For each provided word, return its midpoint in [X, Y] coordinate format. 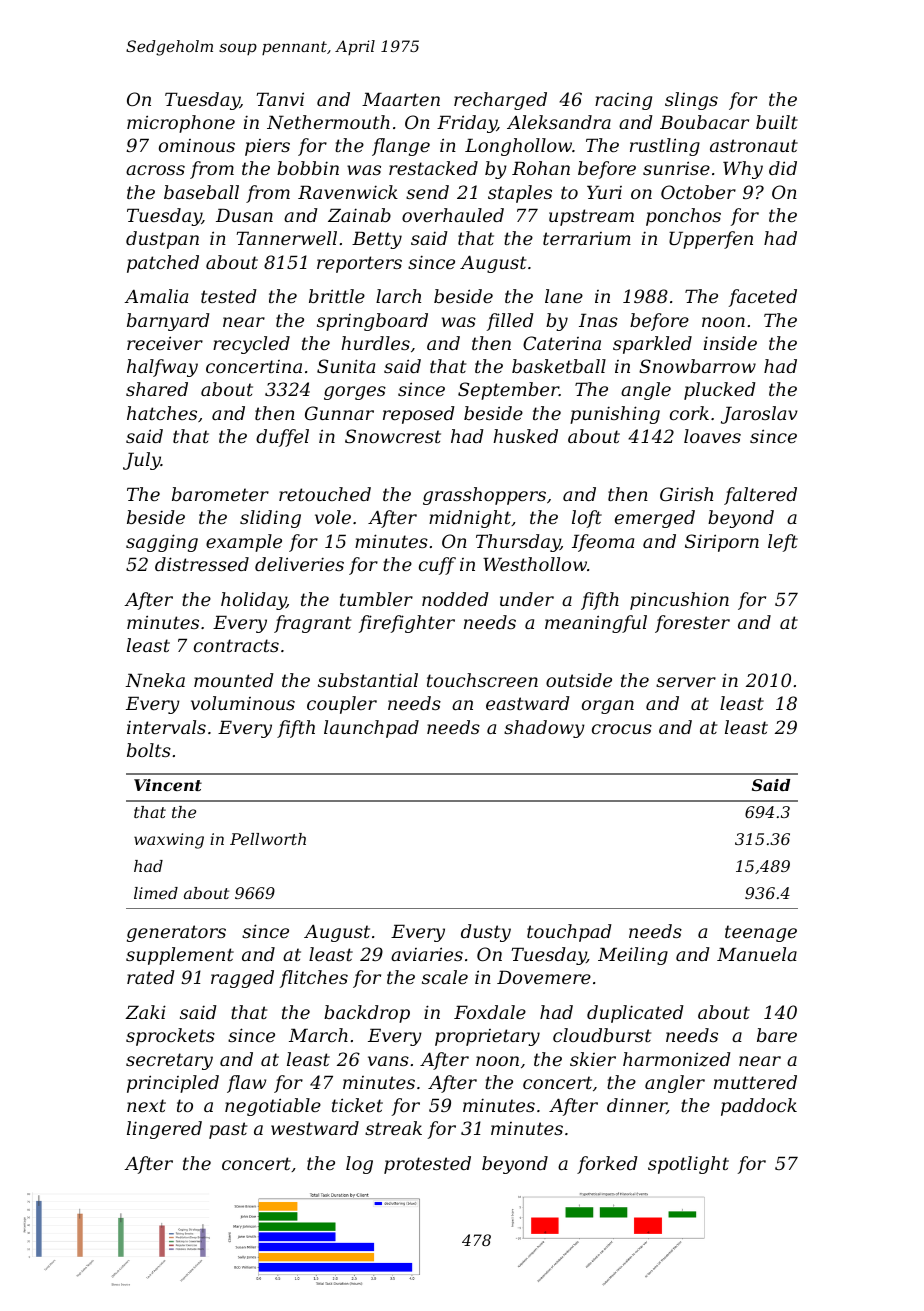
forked [607, 1165]
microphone [181, 124]
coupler [342, 705]
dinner [637, 1106]
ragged [242, 979]
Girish [686, 494]
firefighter [407, 624]
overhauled [453, 215]
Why [743, 170]
